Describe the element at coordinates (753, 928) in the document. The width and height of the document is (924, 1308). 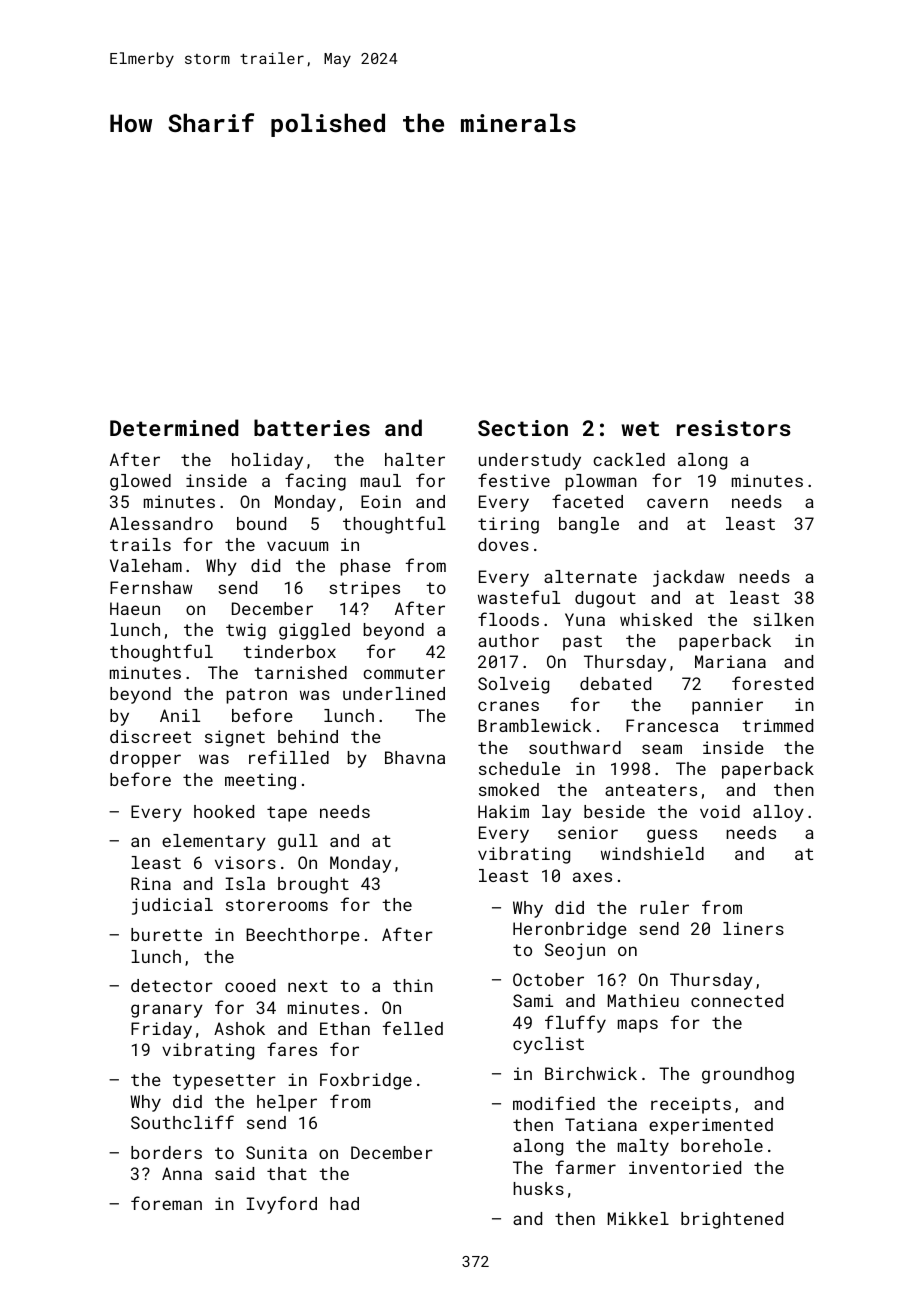
I see `liners` at that location.
